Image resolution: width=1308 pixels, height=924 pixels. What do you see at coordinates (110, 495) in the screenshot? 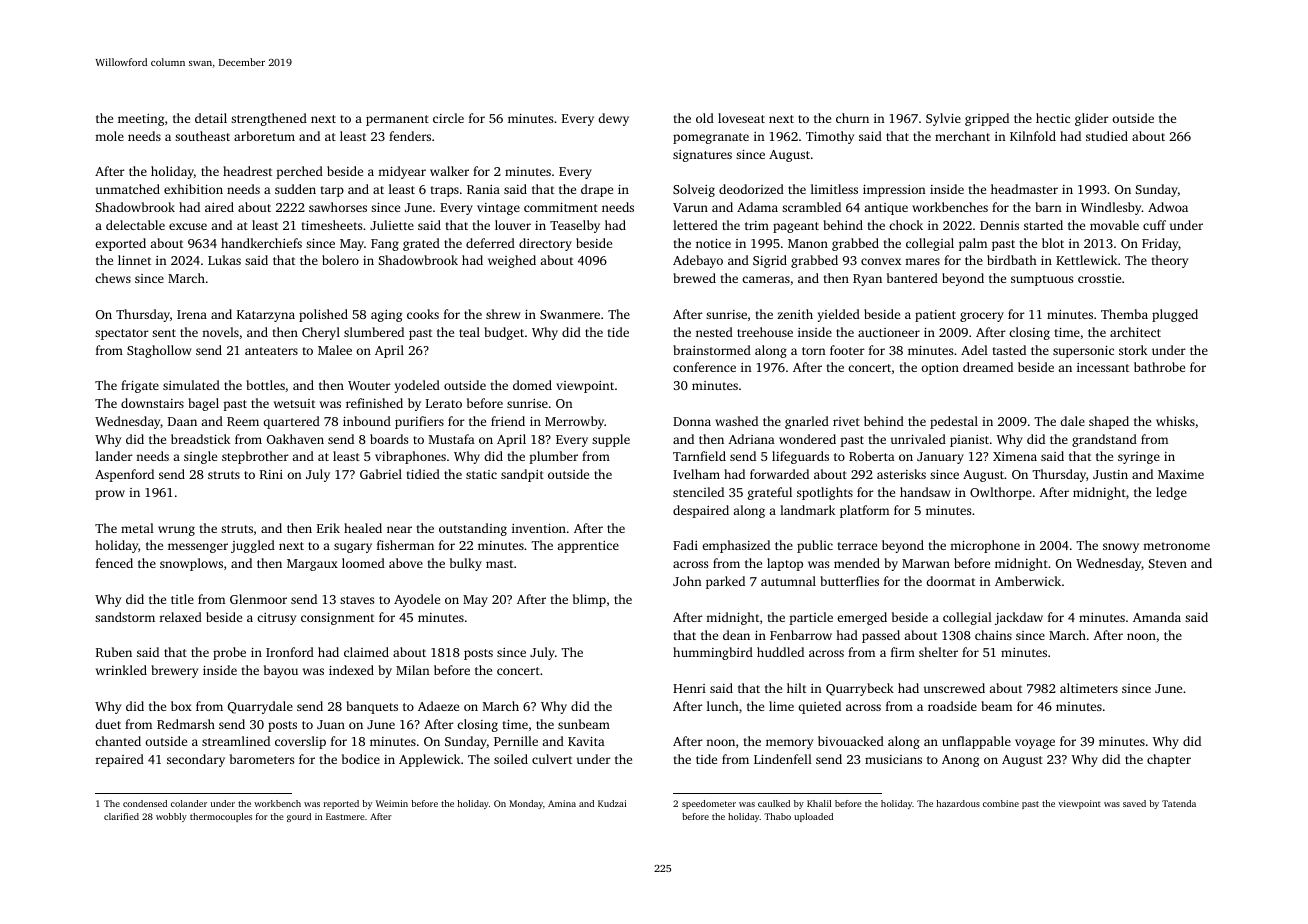
I see `prow` at bounding box center [110, 495].
